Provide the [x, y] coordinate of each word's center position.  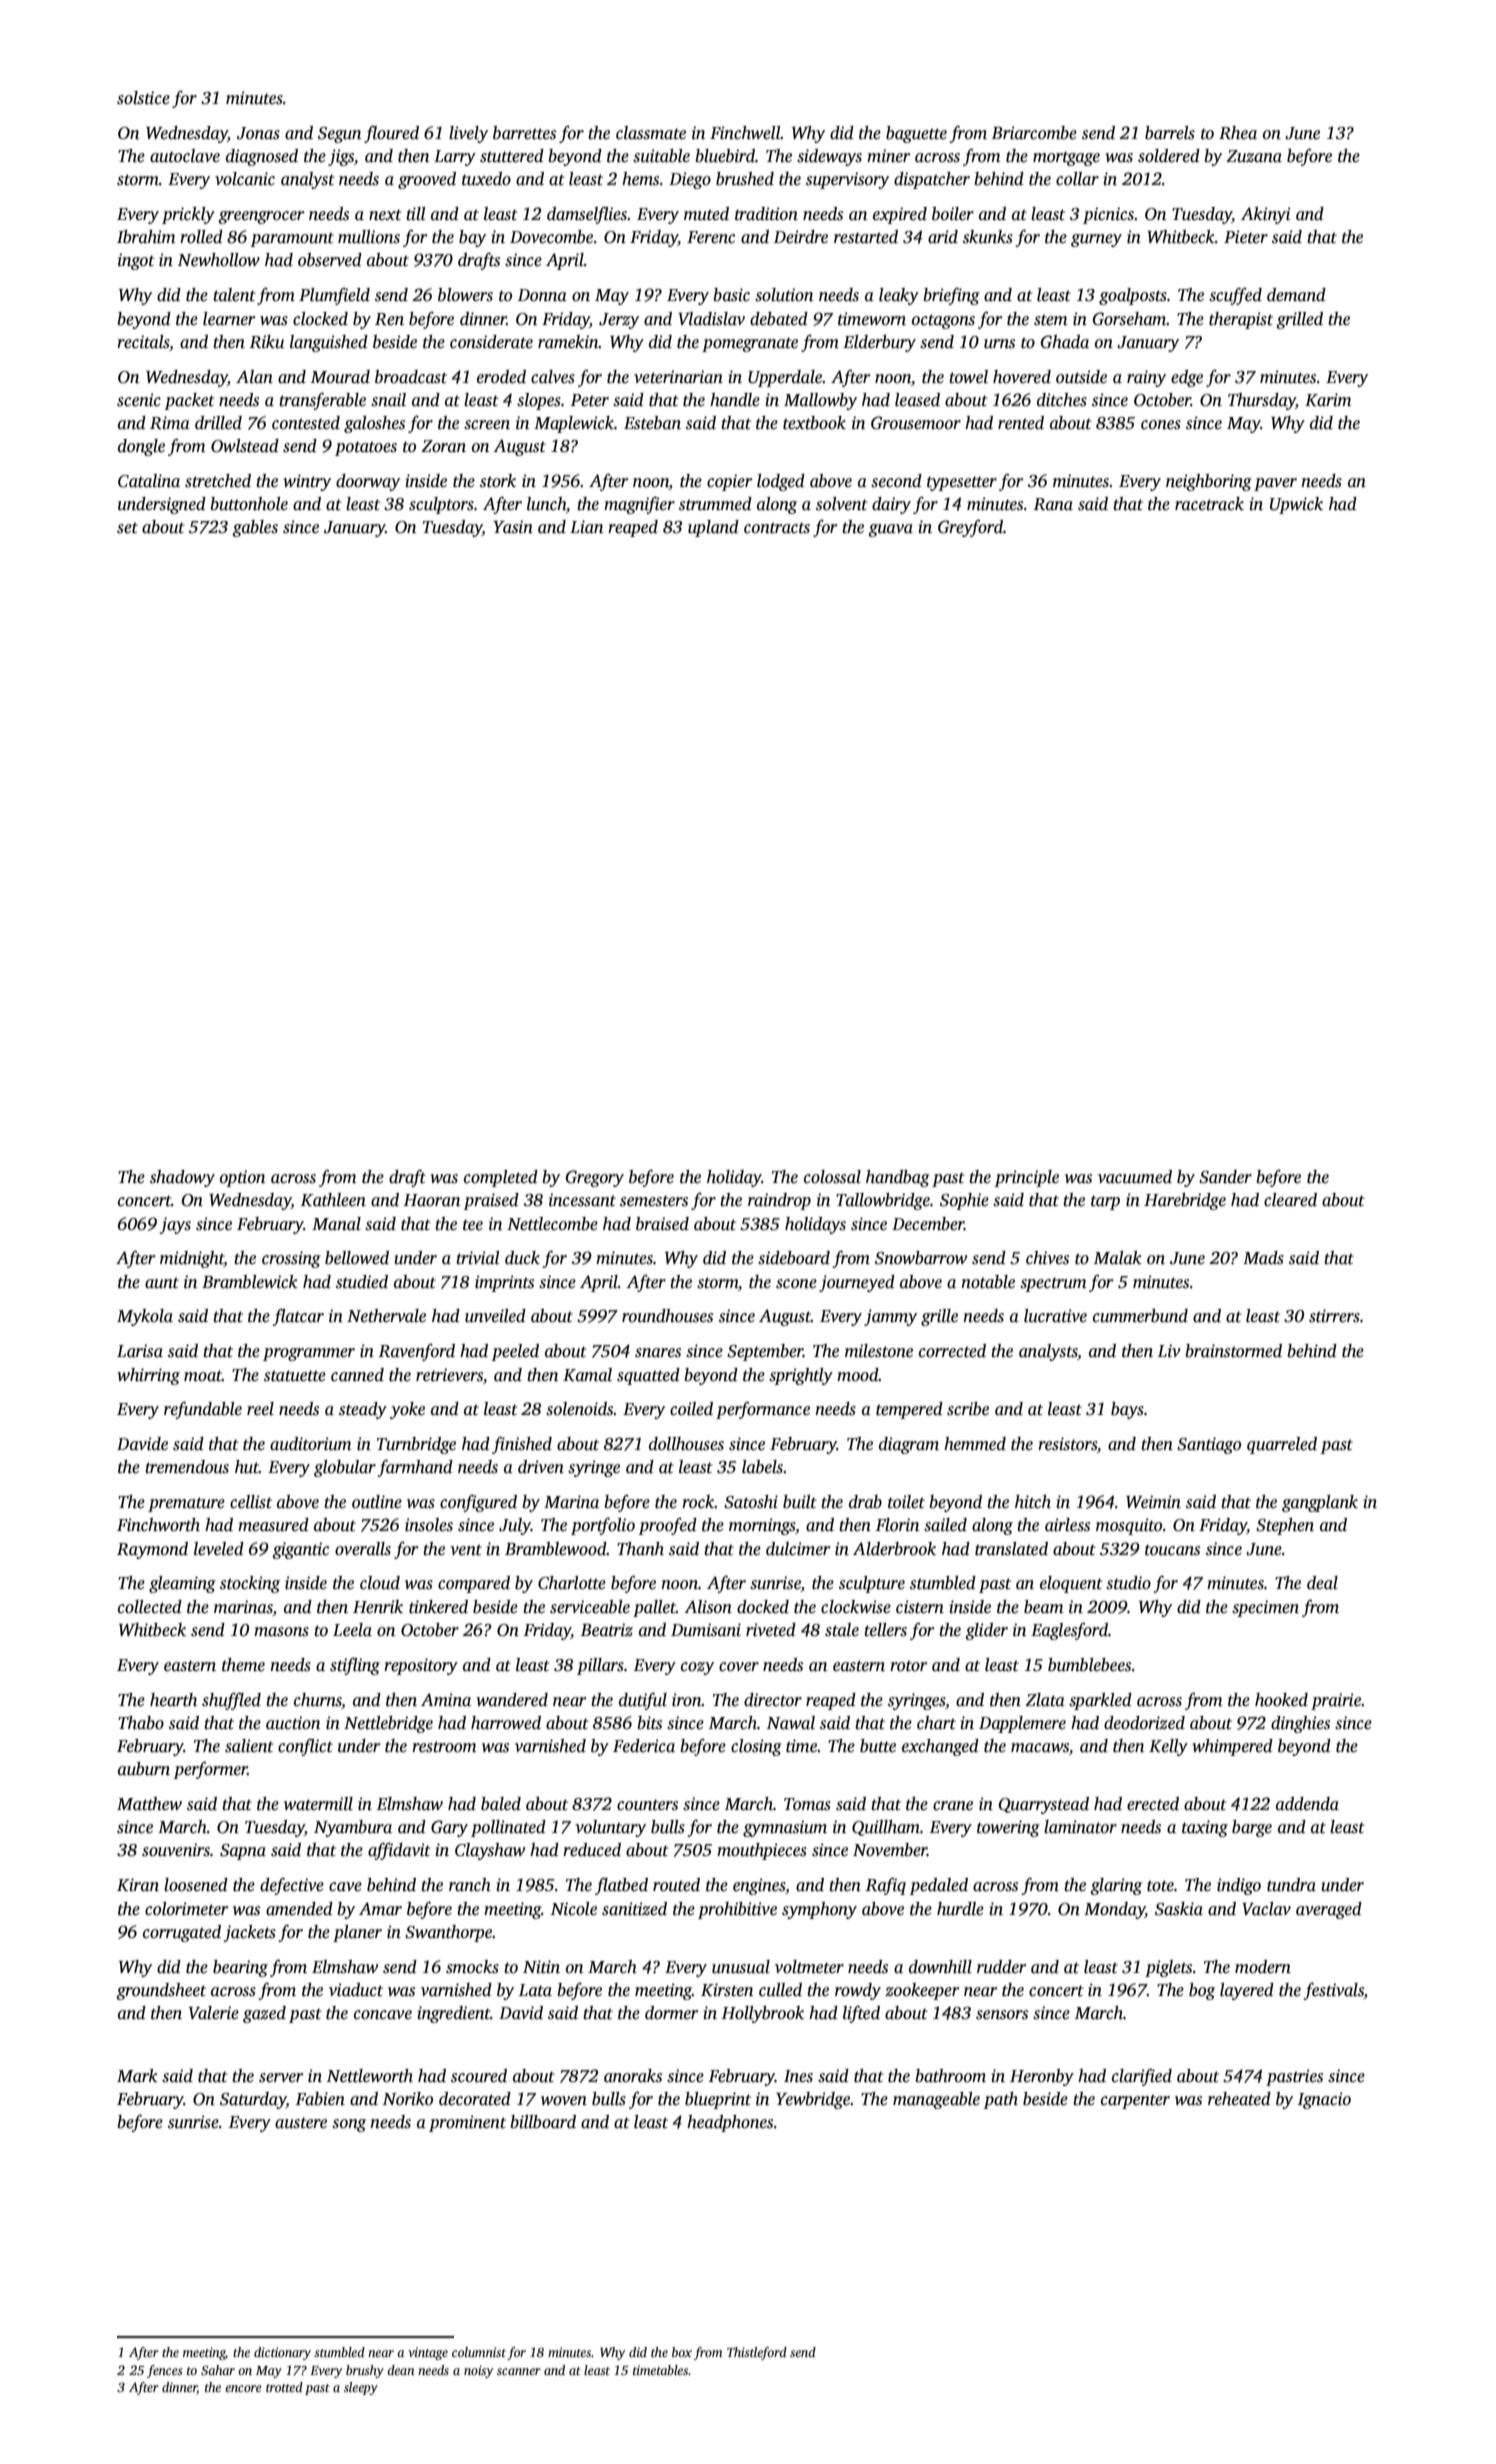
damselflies [587, 215]
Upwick [1296, 505]
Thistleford [757, 2353]
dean [400, 2370]
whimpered [1233, 1747]
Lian [587, 527]
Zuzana [1254, 156]
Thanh [640, 1549]
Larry [455, 158]
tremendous [187, 1467]
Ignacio [1324, 2100]
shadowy [182, 1178]
